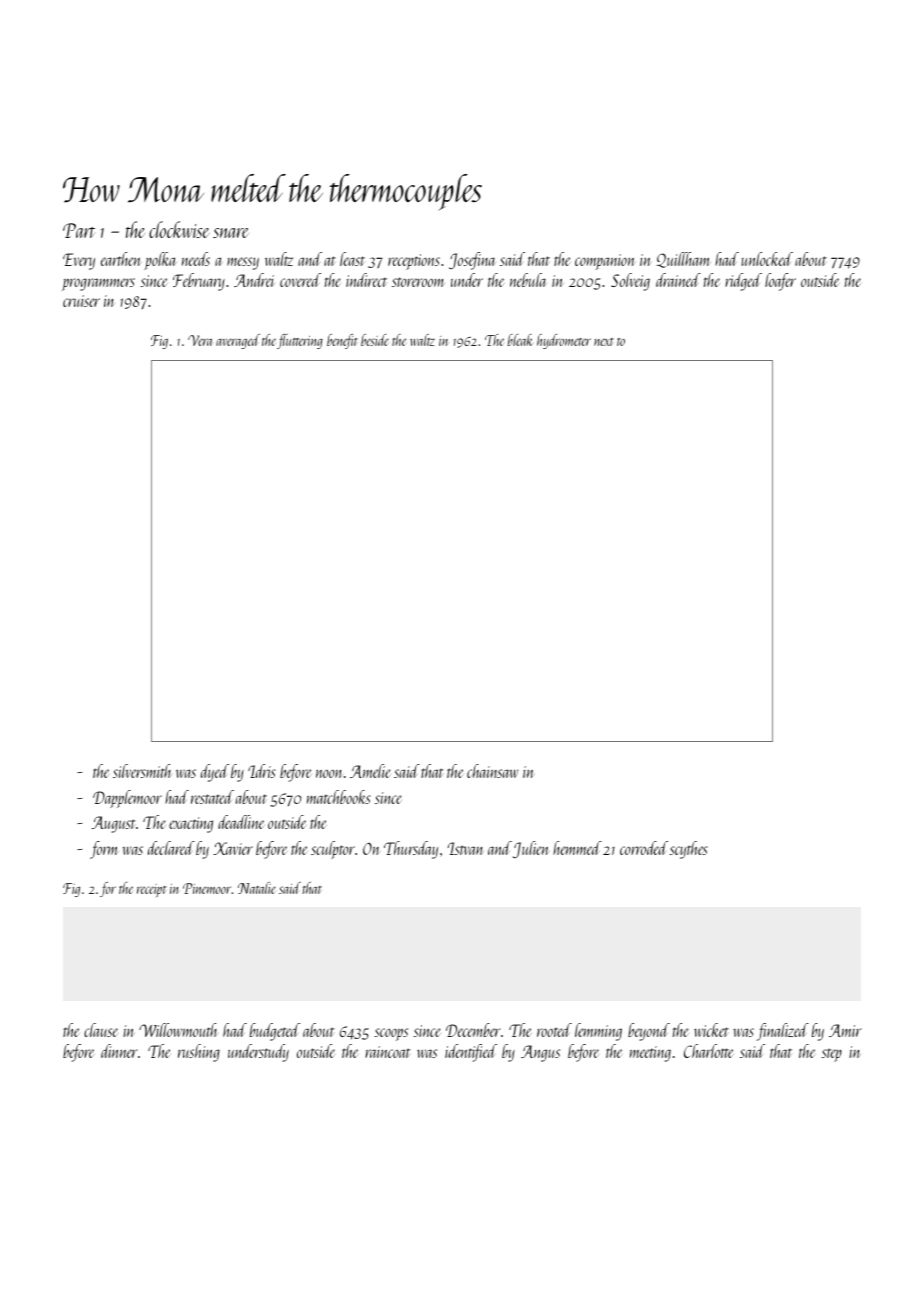 The width and height of the image is (924, 1311). I want to click on loafer, so click(780, 282).
